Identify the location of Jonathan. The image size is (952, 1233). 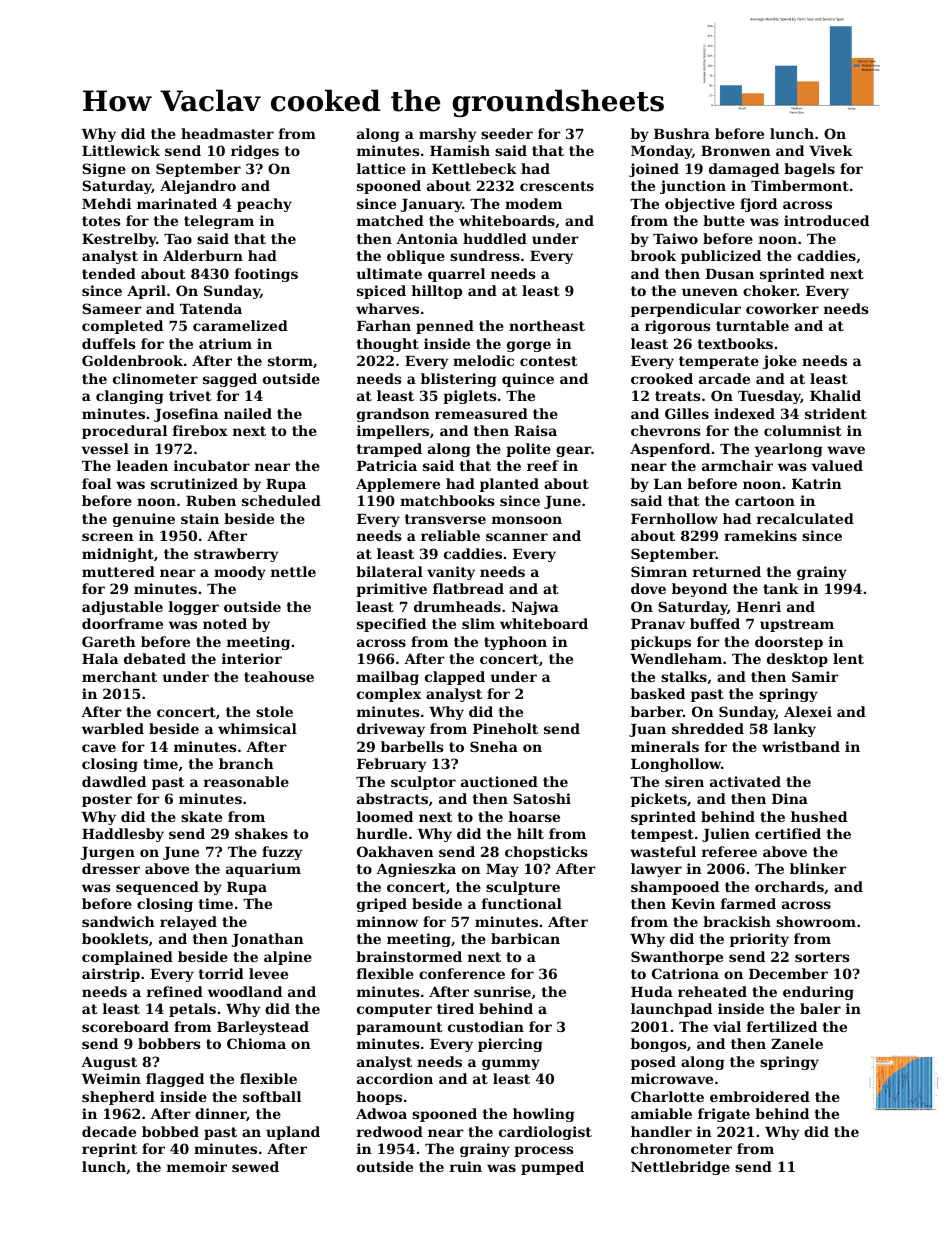
(267, 940).
